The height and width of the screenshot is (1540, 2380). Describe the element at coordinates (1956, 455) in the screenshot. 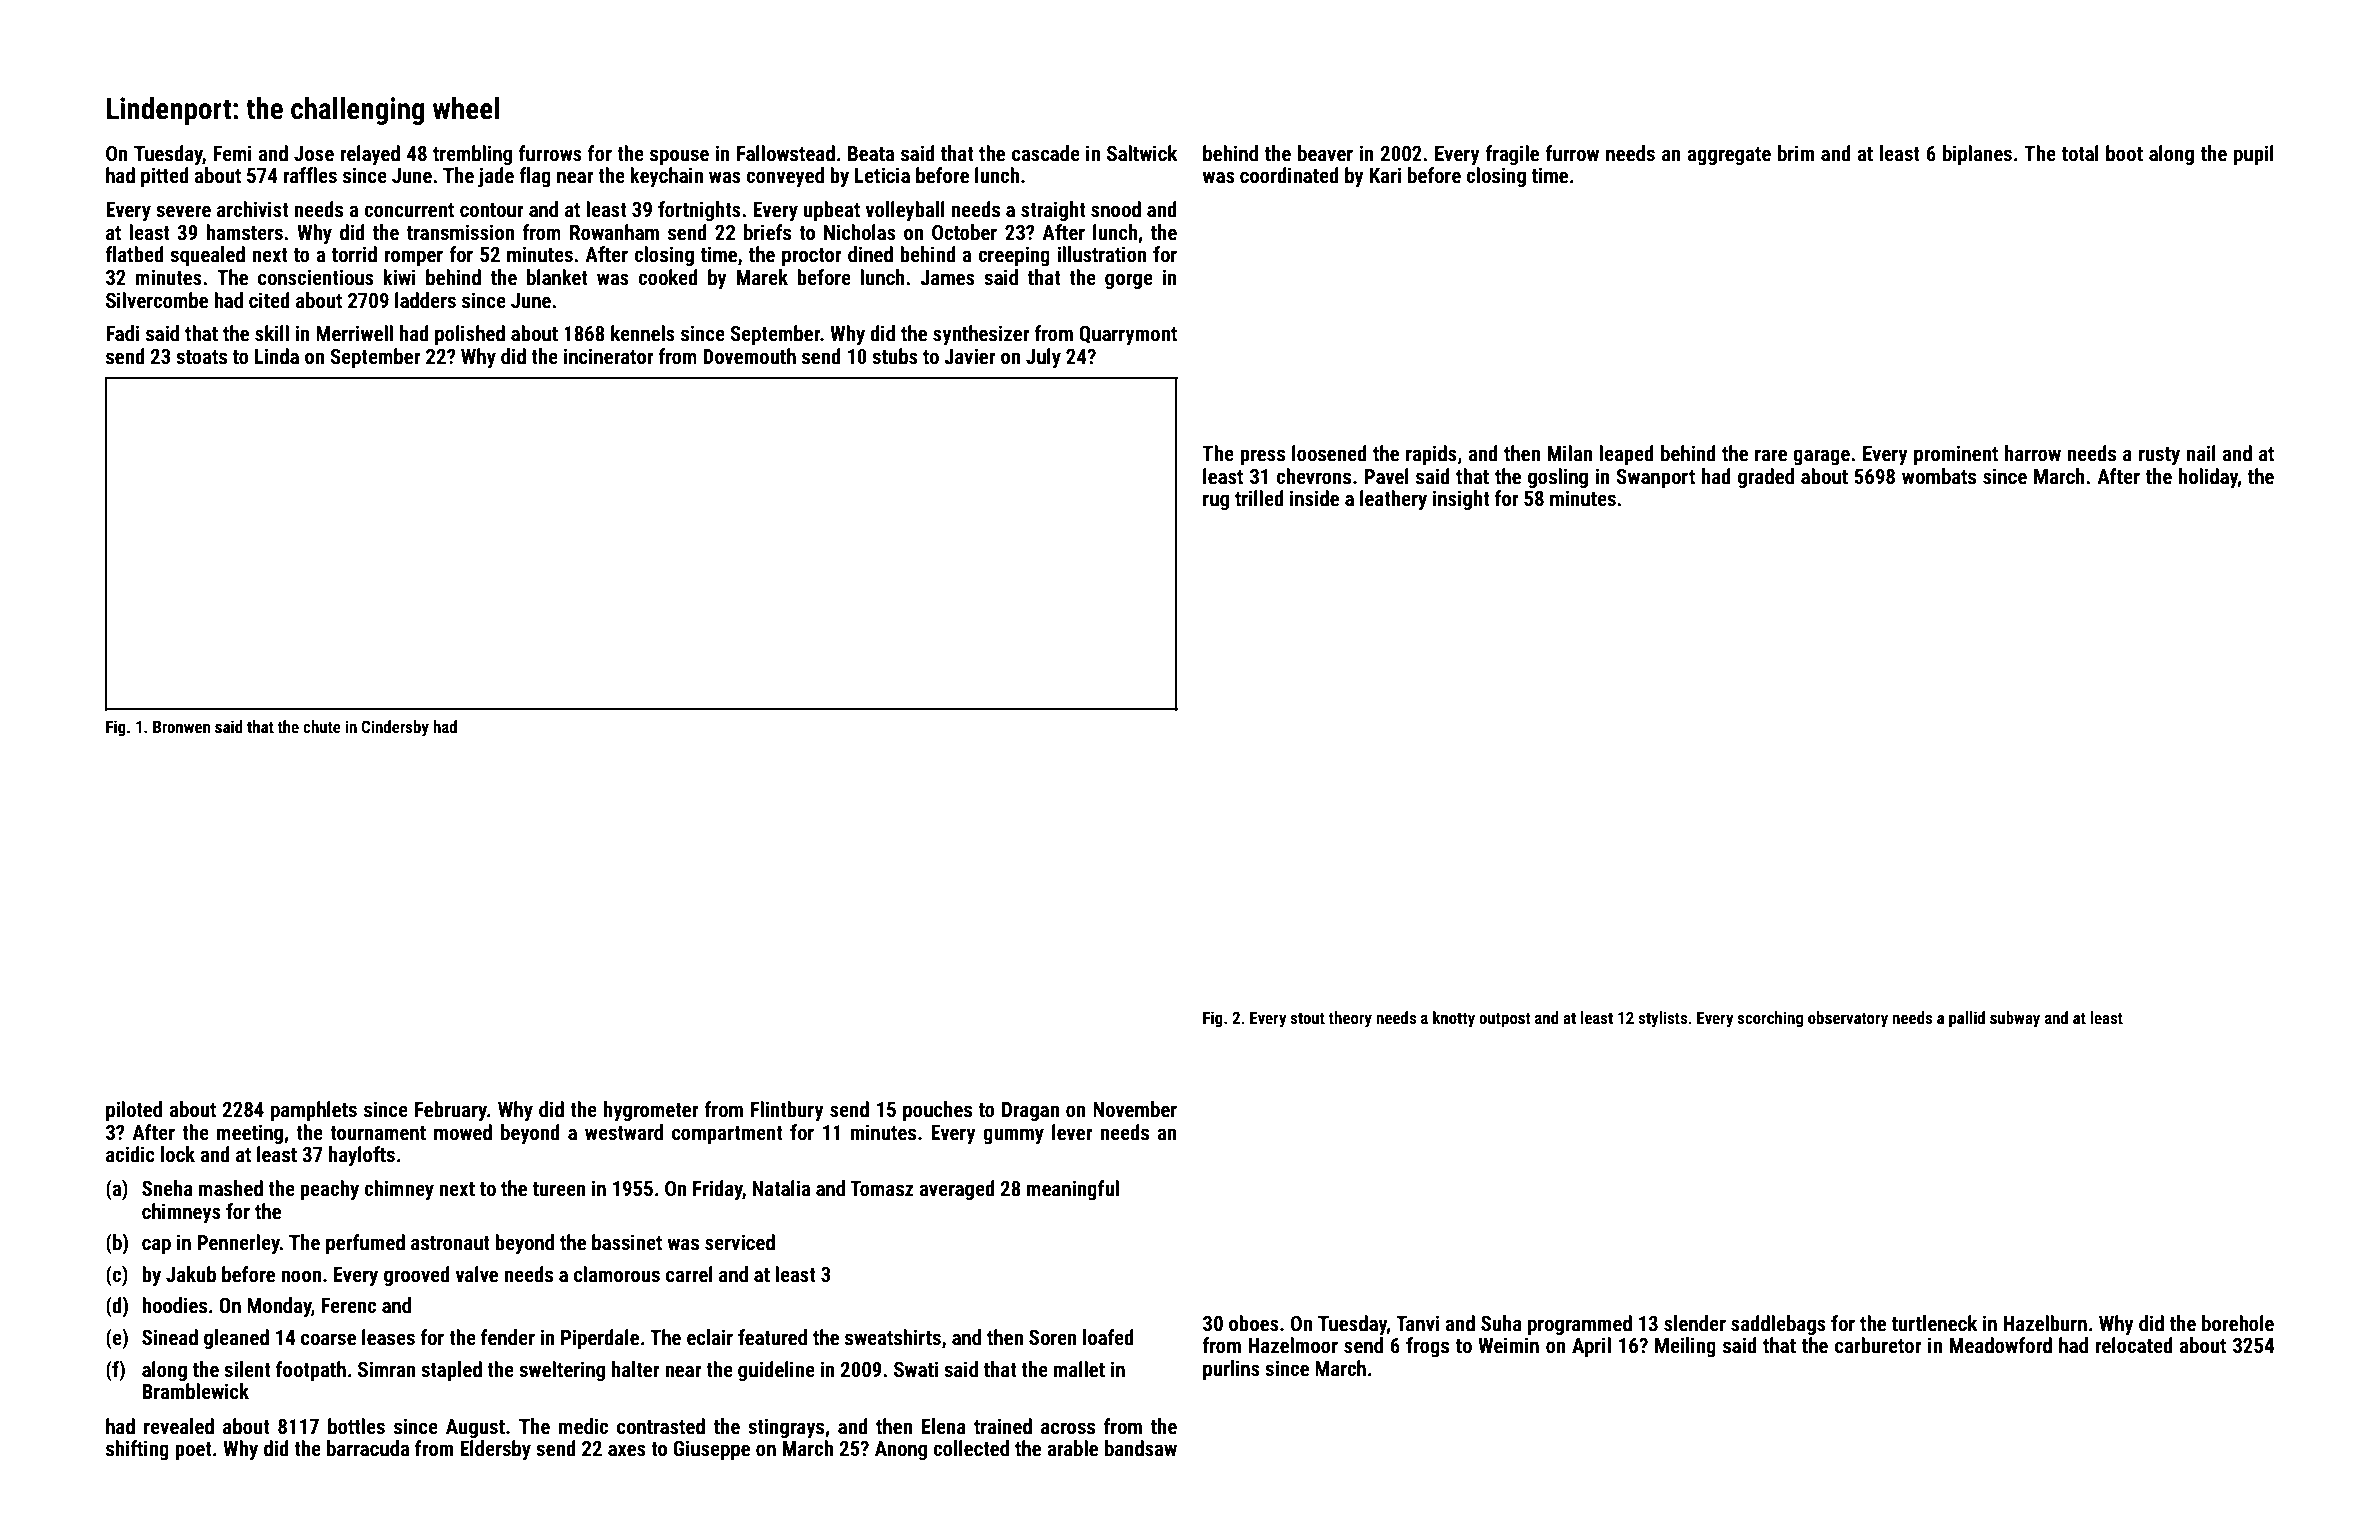

I see `prominent` at that location.
